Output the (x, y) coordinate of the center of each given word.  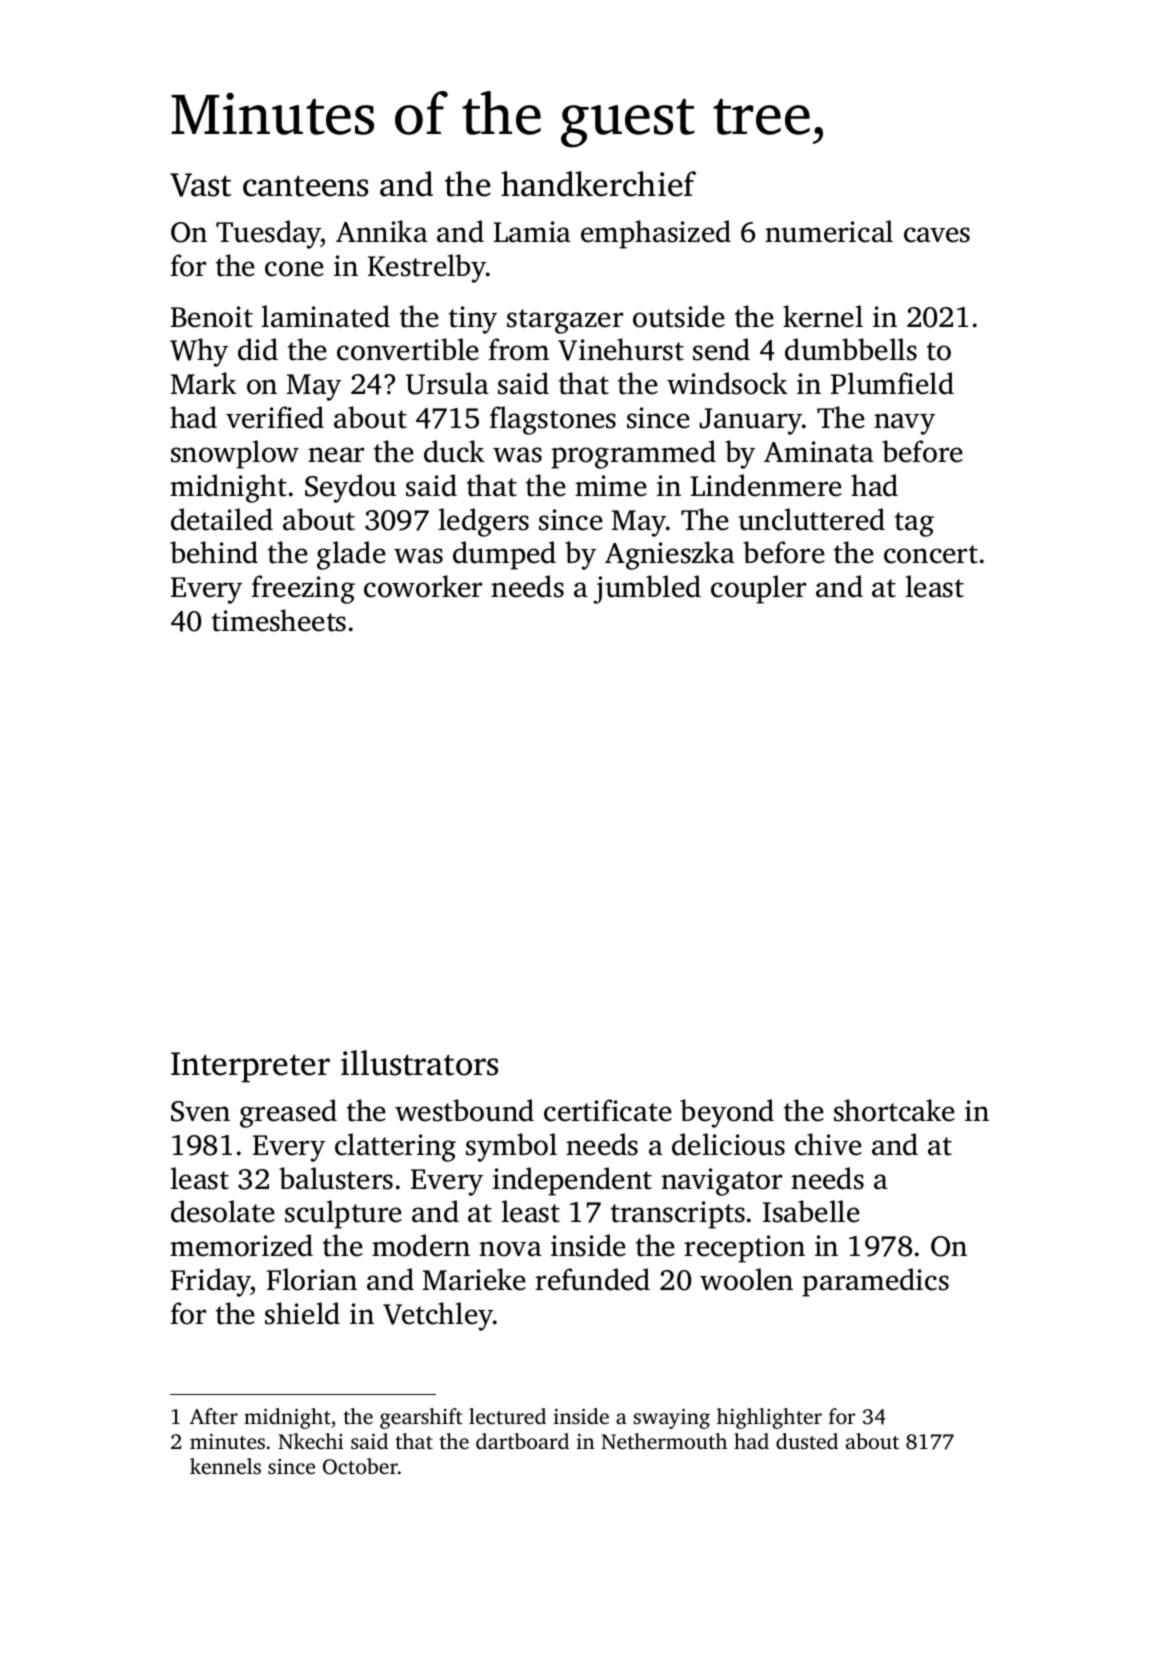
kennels (225, 1466)
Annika (382, 231)
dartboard (522, 1441)
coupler (758, 589)
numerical (829, 231)
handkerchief (598, 184)
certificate (608, 1110)
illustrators (419, 1063)
